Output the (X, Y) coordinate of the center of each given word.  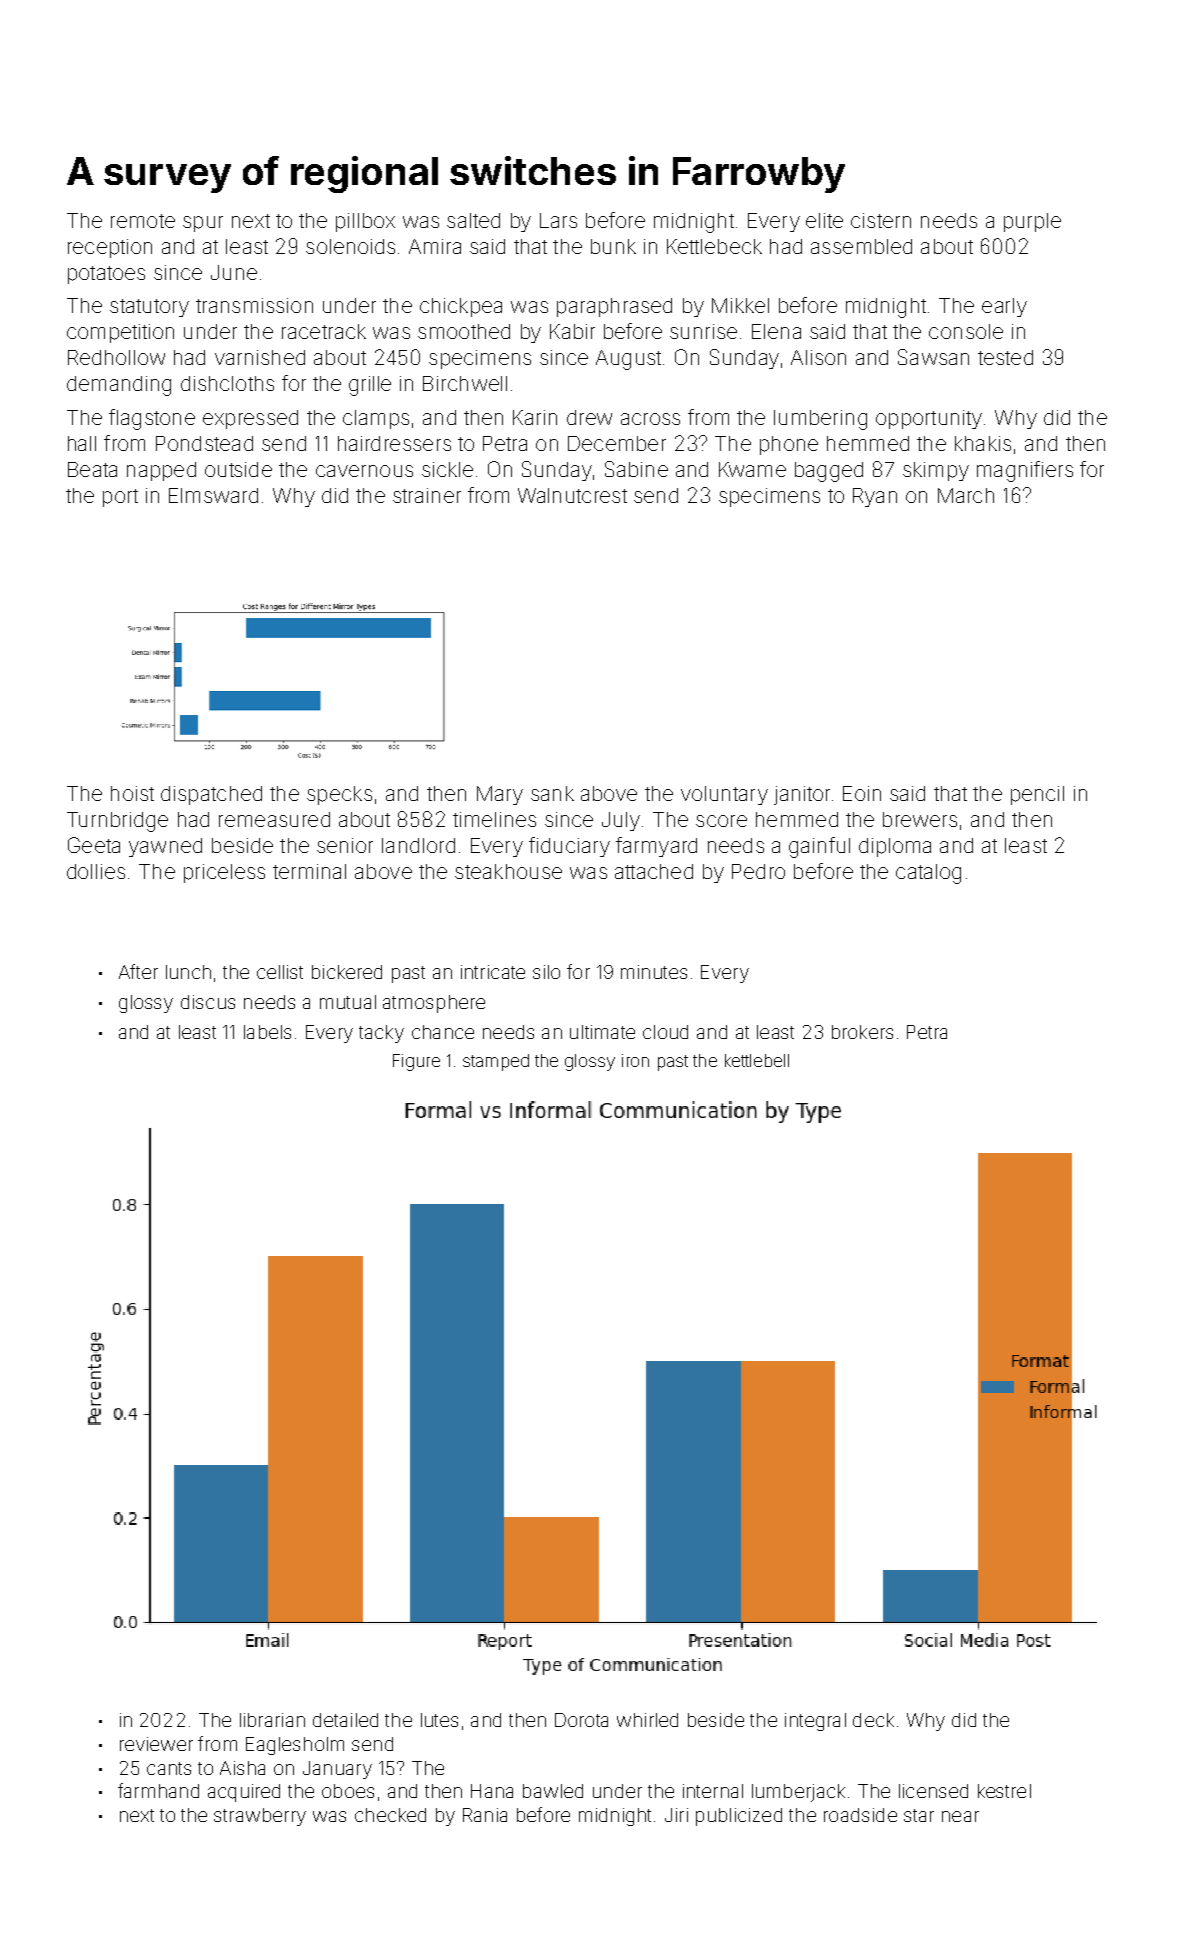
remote (143, 221)
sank (552, 793)
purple (1032, 222)
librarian (272, 1720)
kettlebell (757, 1060)
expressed (250, 419)
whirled (647, 1720)
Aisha (242, 1768)
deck (873, 1720)
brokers (862, 1032)
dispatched (211, 795)
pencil (1037, 795)
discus (208, 1002)
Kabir (572, 331)
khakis (983, 443)
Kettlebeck (714, 246)
